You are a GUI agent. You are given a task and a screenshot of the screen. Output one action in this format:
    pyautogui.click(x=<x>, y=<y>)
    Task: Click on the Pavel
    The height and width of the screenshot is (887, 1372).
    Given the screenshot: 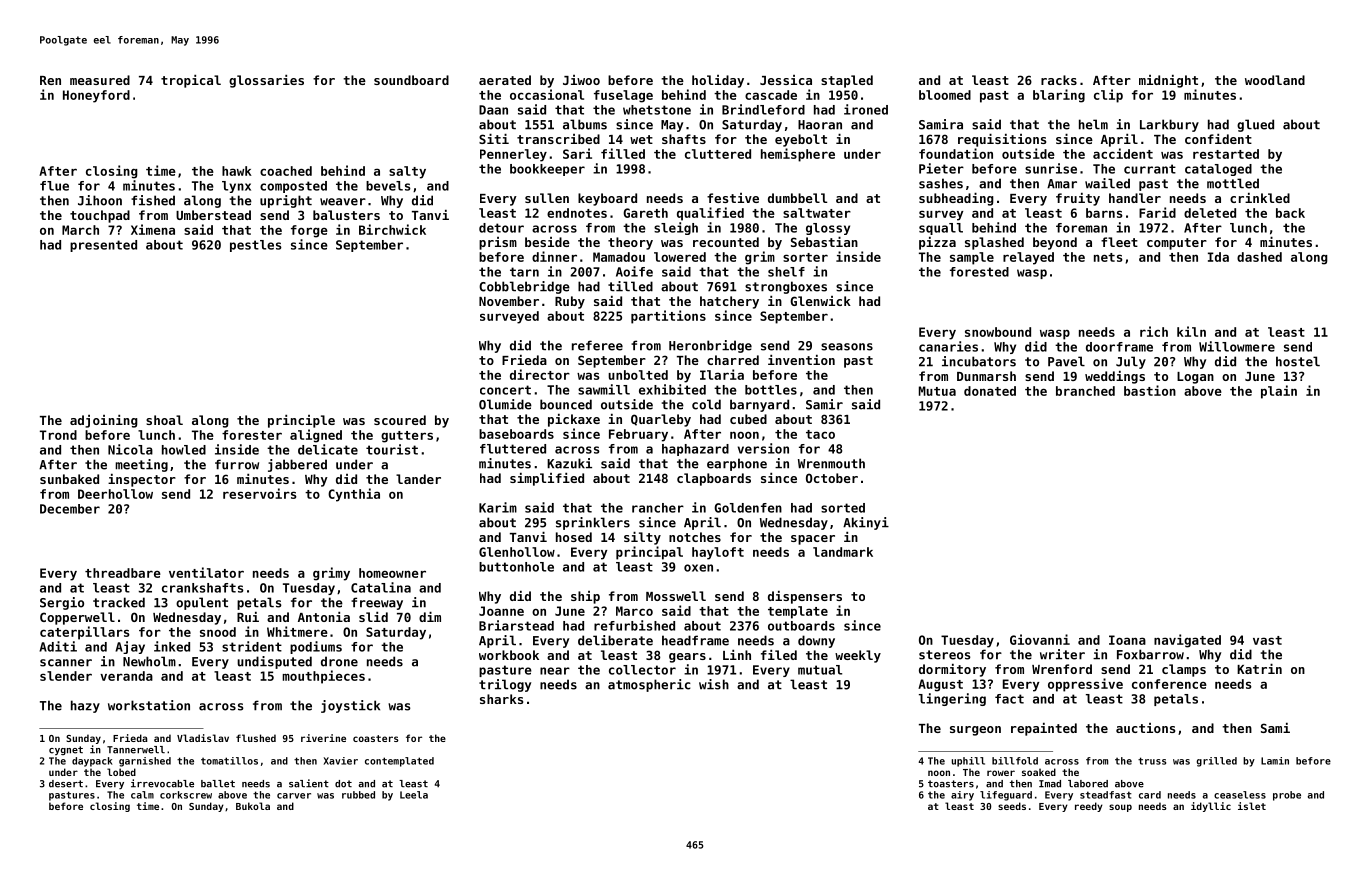 What is the action you would take?
    pyautogui.click(x=1066, y=361)
